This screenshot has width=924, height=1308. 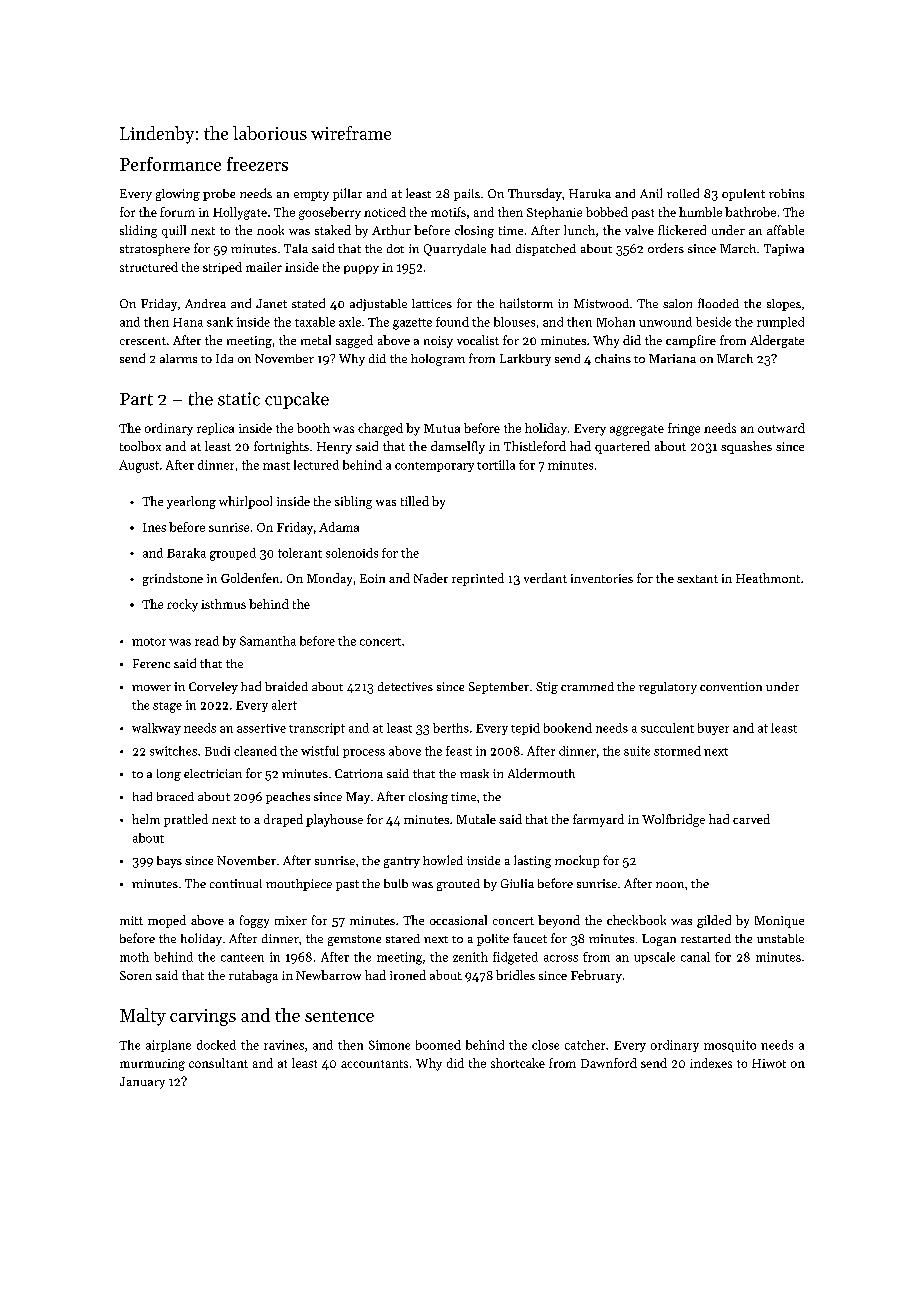 What do you see at coordinates (779, 922) in the screenshot?
I see `Monique` at bounding box center [779, 922].
